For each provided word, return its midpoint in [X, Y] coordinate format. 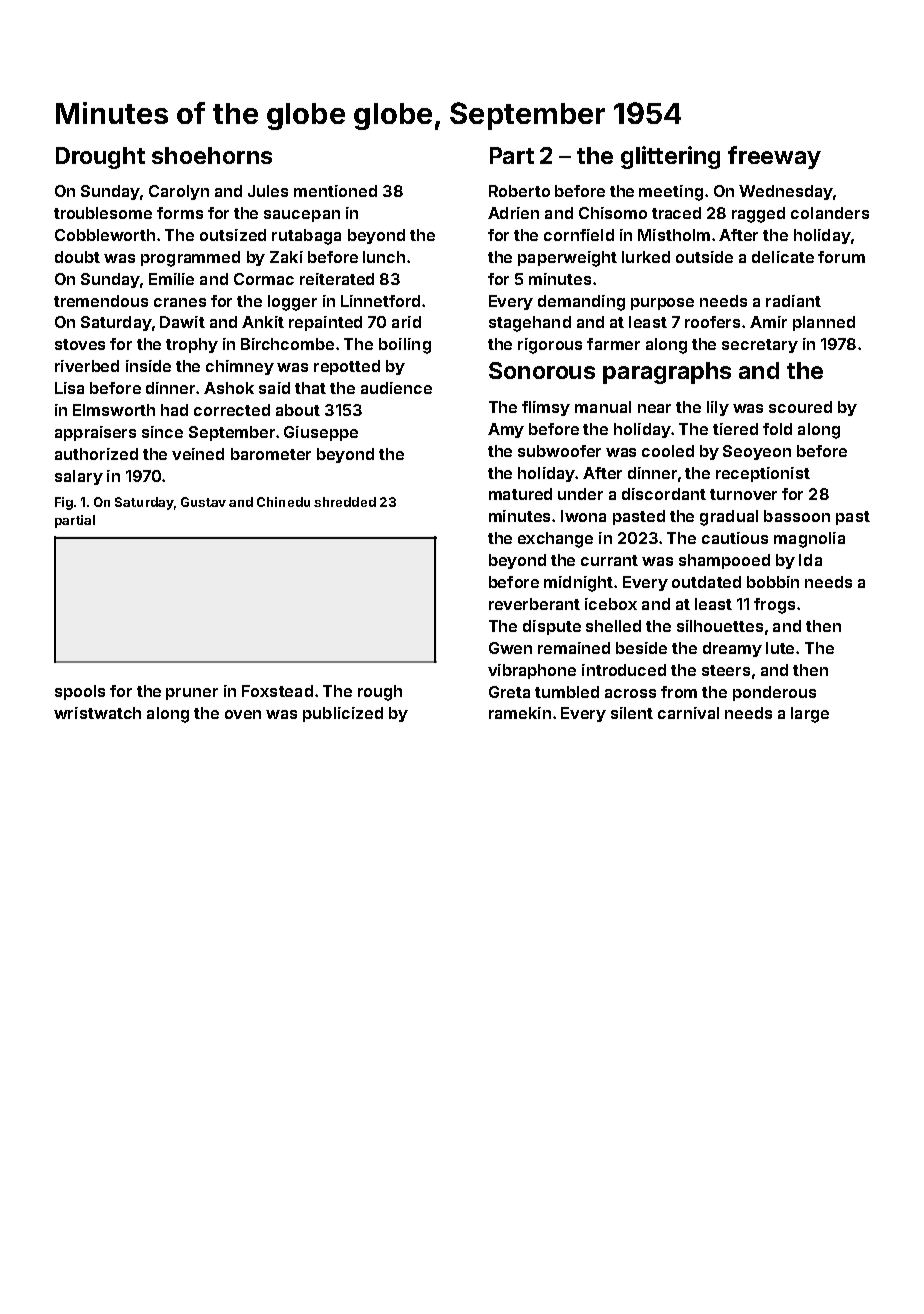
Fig [64, 503]
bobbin [773, 582]
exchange [555, 540]
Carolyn [179, 192]
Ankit [263, 322]
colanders [830, 213]
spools [80, 692]
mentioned [335, 191]
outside [704, 257]
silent [632, 713]
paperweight [567, 259]
